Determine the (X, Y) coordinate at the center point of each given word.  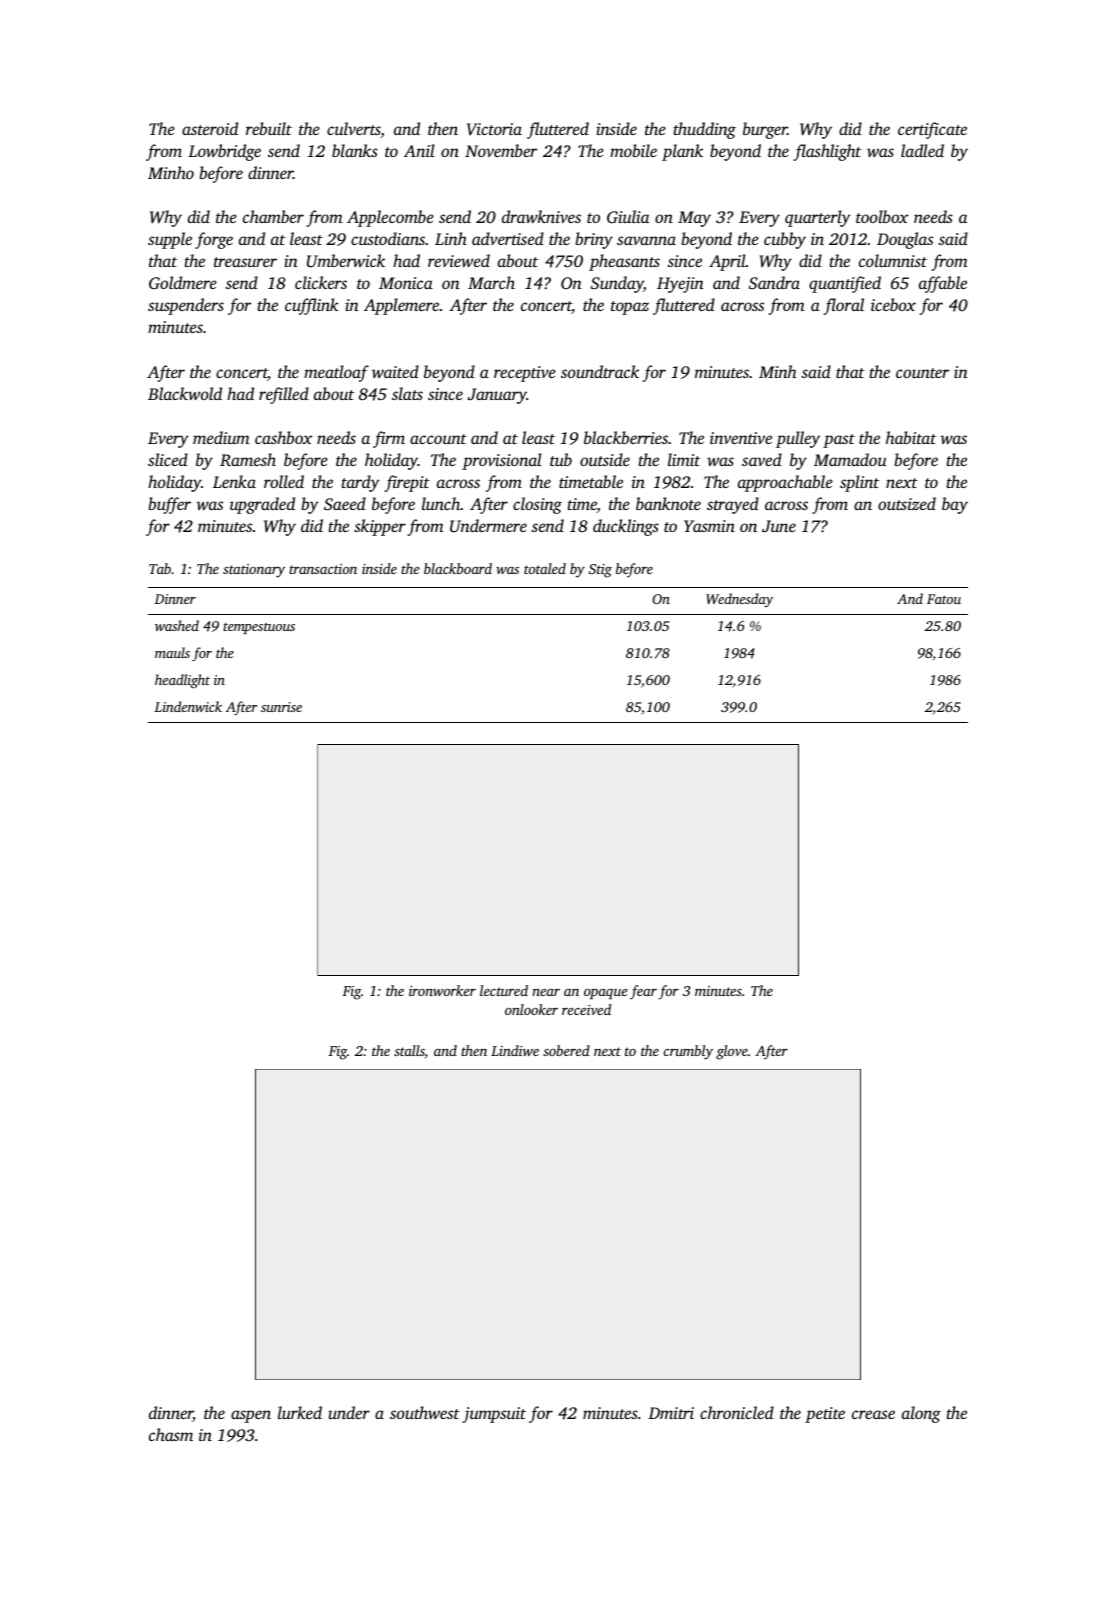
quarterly (817, 218)
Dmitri (671, 1413)
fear (643, 992)
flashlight (827, 152)
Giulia (628, 216)
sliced (168, 459)
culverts (354, 130)
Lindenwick (188, 706)
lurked (300, 1412)
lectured (504, 990)
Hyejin (680, 285)
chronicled (737, 1412)
